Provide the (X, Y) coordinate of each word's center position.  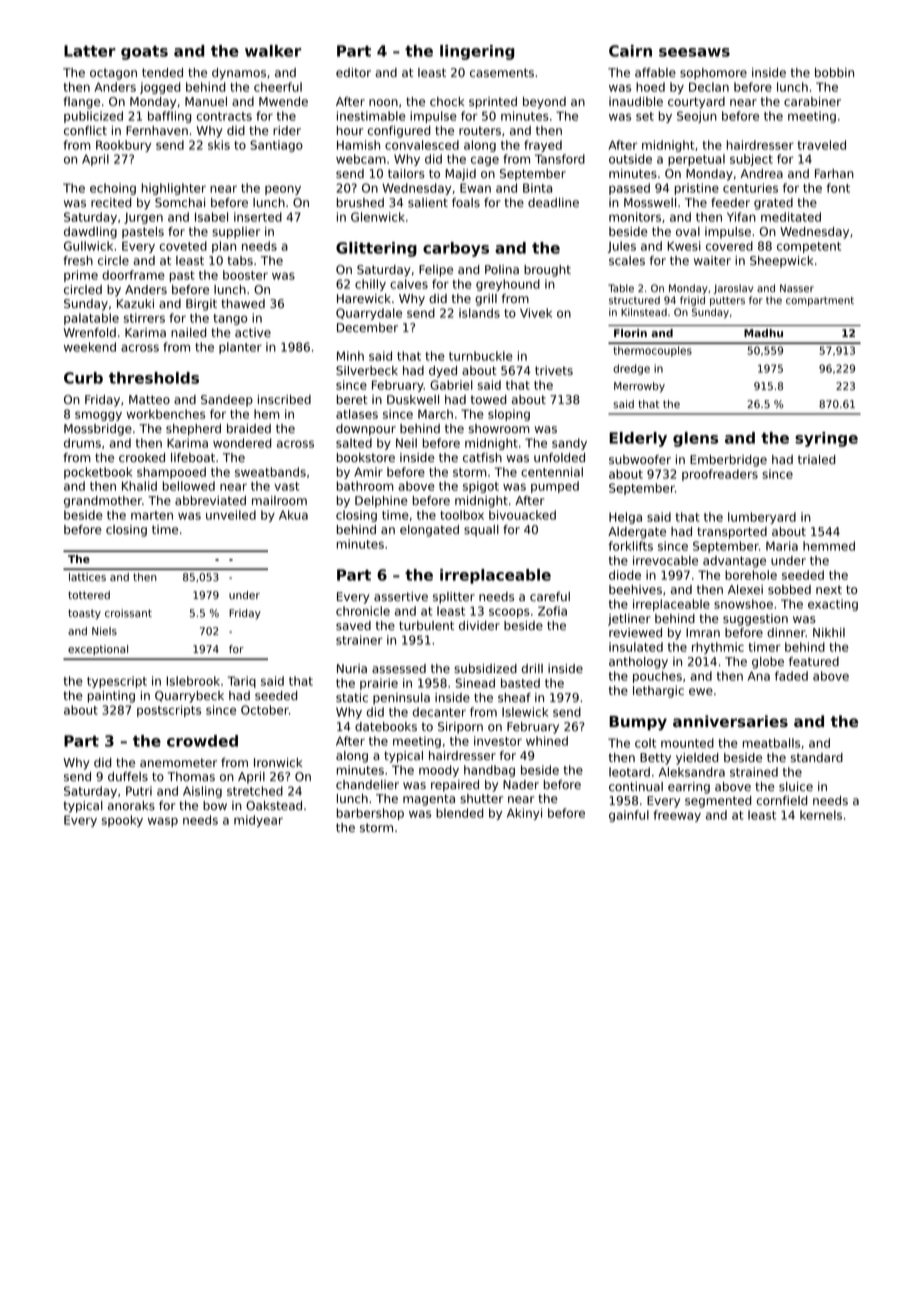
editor (353, 72)
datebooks (386, 726)
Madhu (763, 333)
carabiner (812, 101)
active (253, 332)
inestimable (371, 116)
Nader (521, 784)
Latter (90, 51)
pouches (657, 677)
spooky (122, 821)
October (265, 710)
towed (488, 399)
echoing (113, 189)
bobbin (834, 72)
